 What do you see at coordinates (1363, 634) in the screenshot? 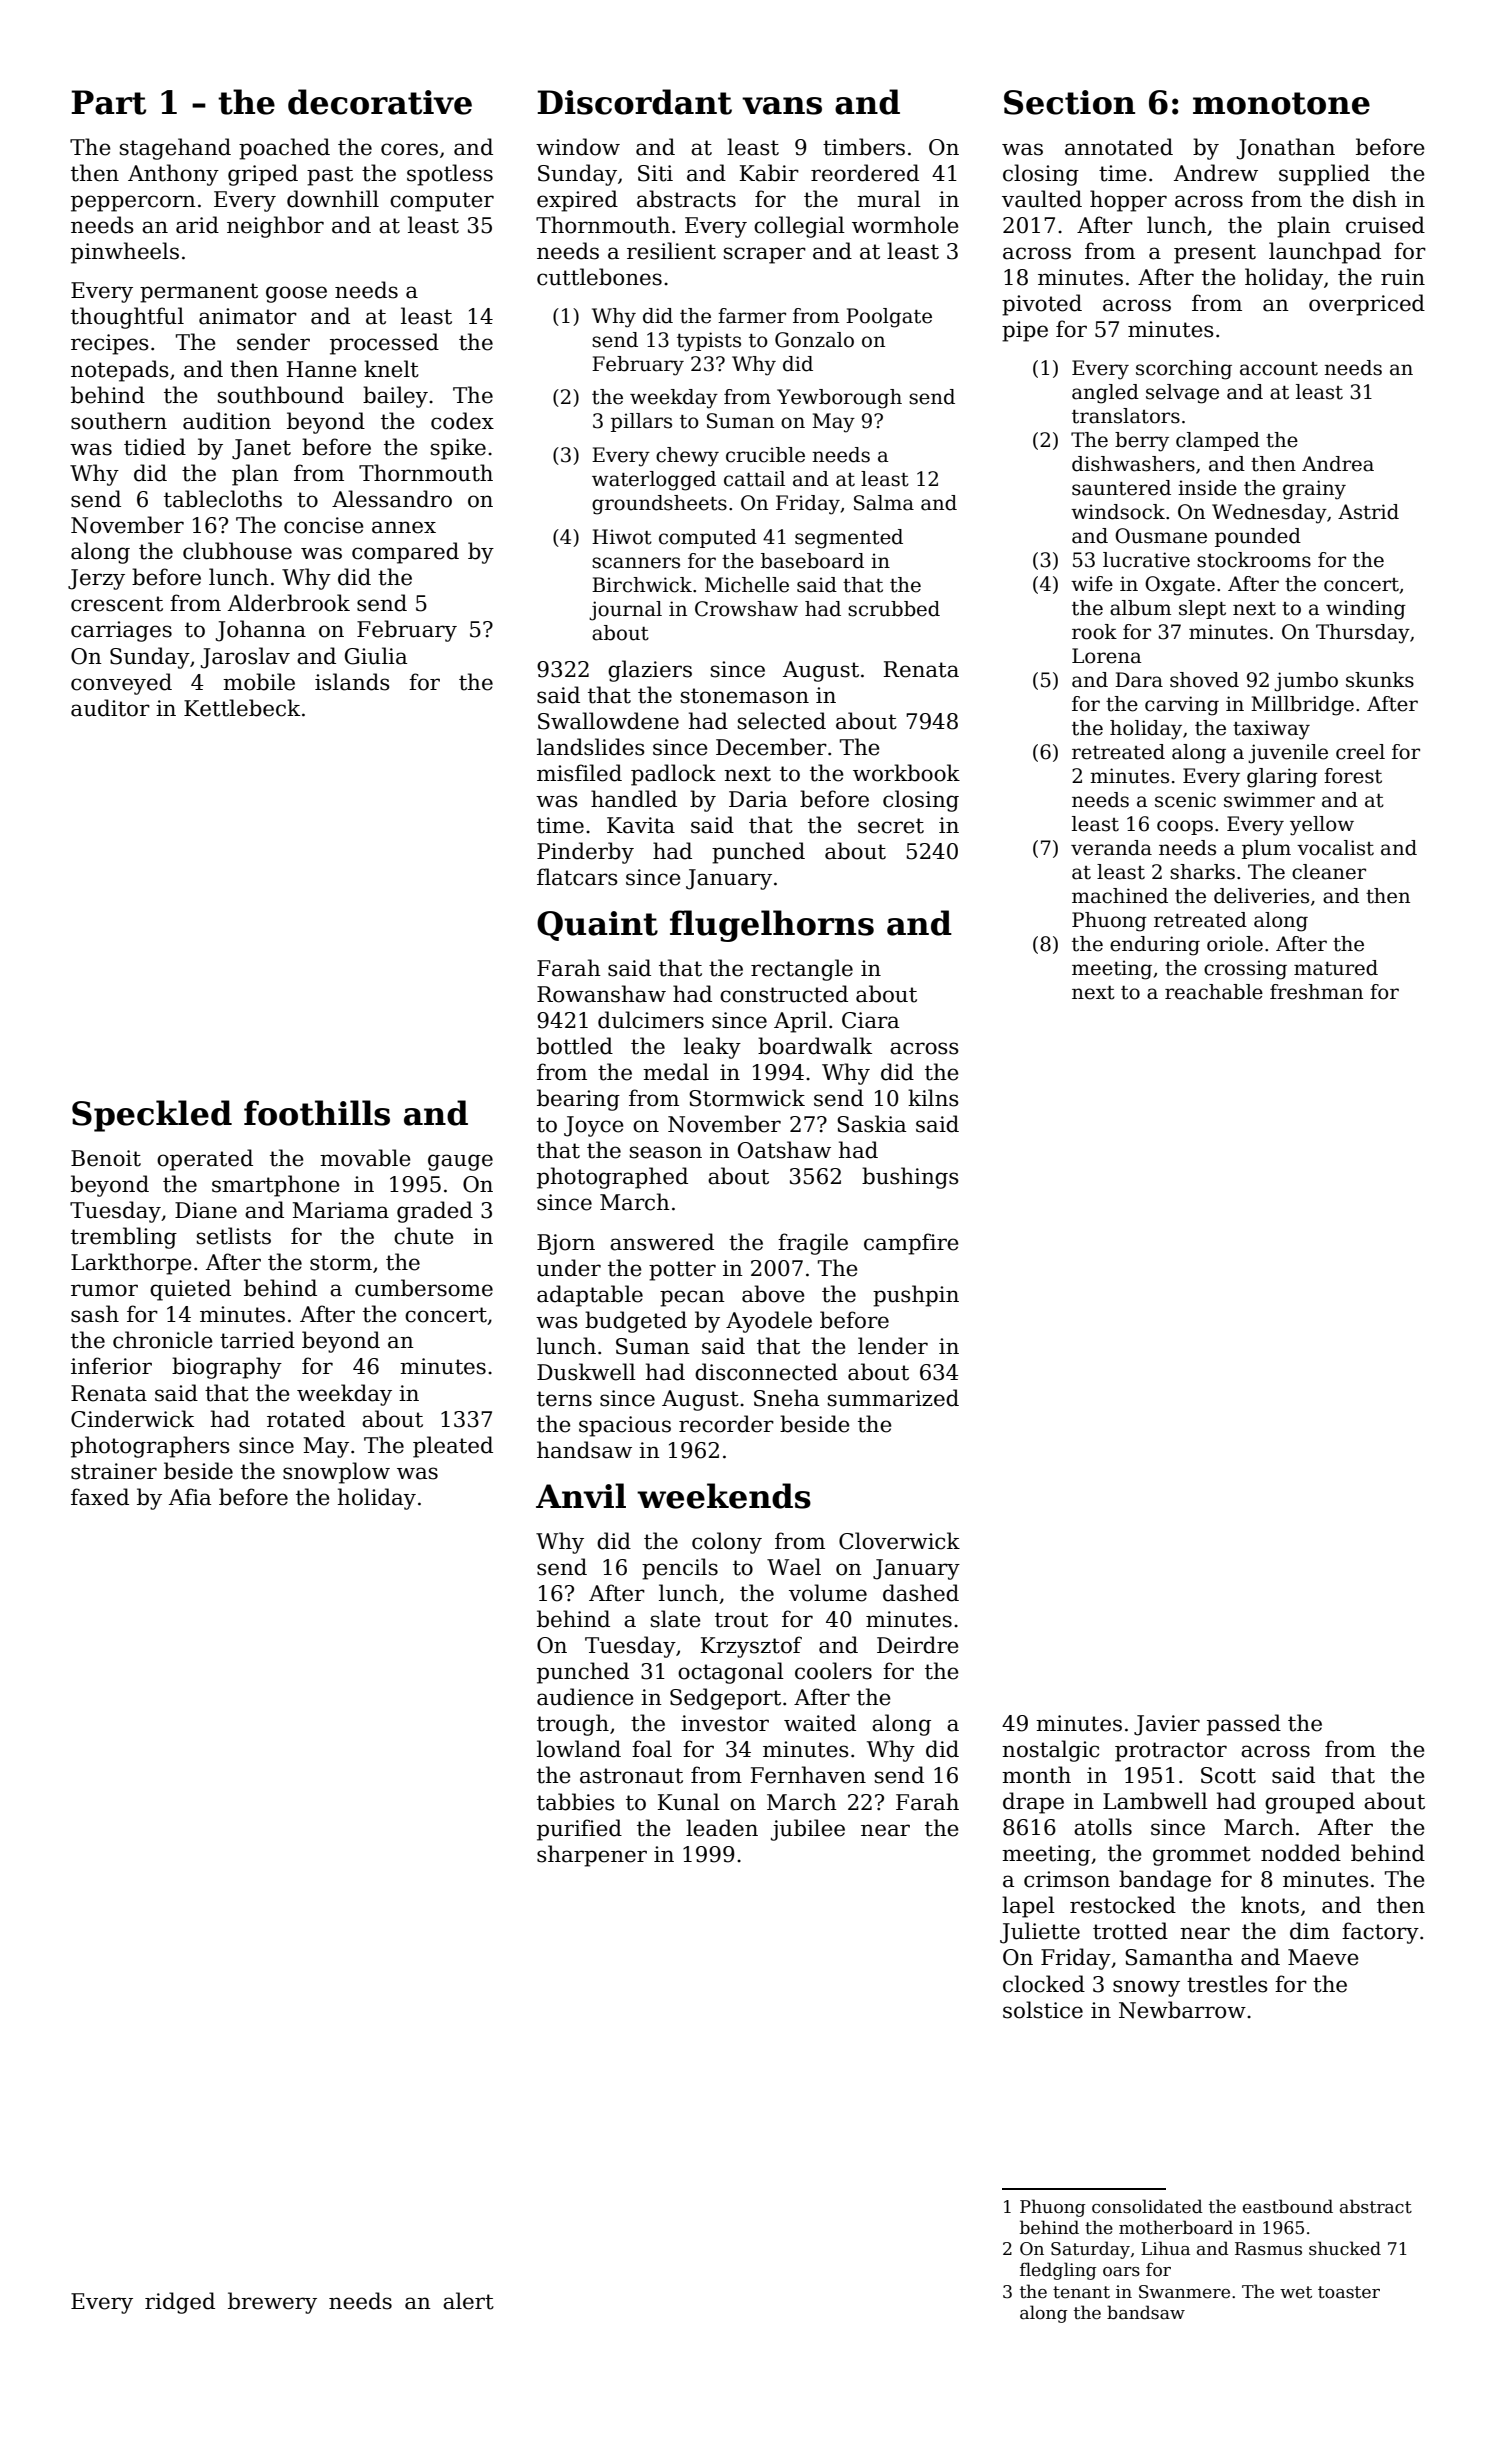
I see `Thursday` at bounding box center [1363, 634].
